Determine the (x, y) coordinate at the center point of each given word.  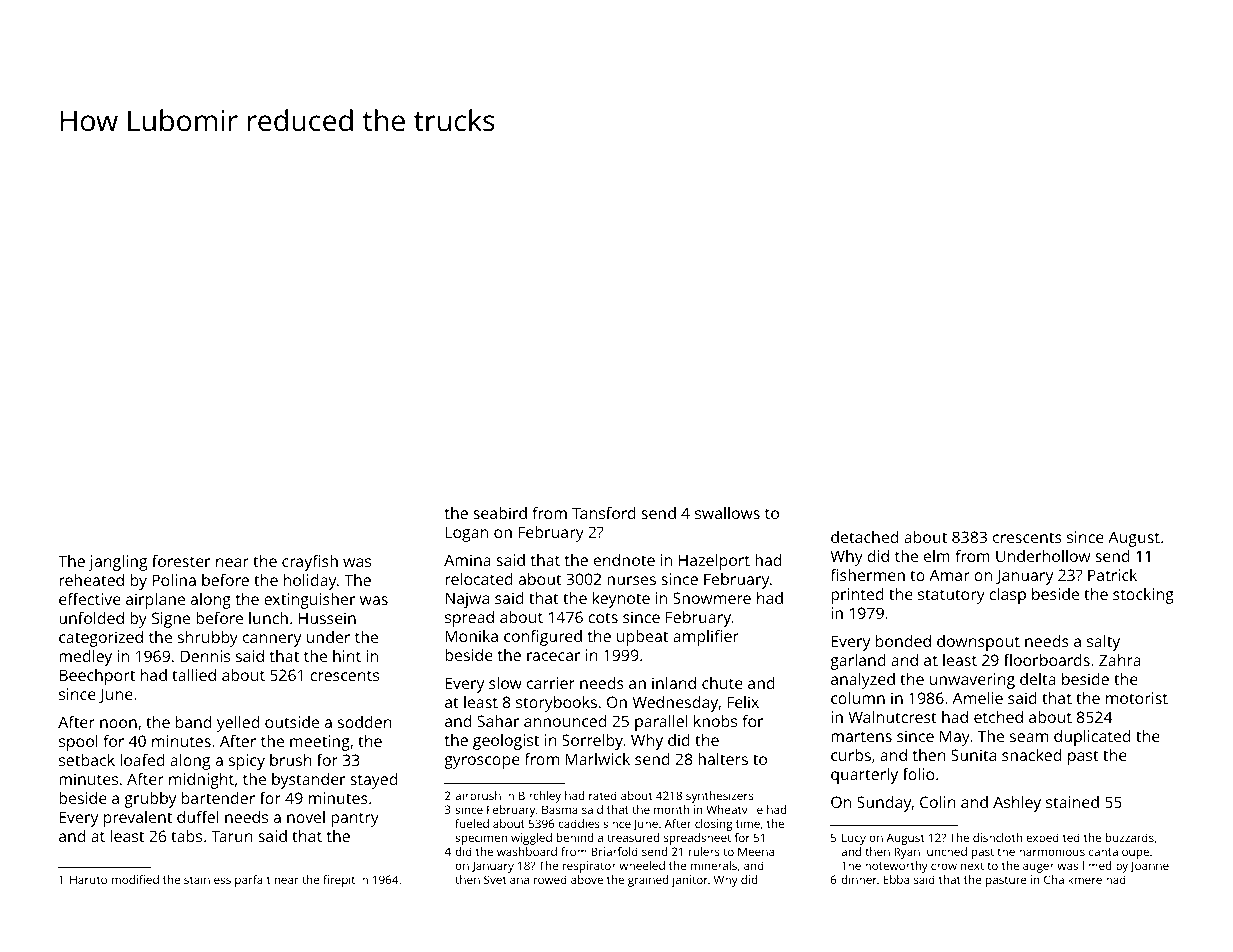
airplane (155, 601)
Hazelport (714, 562)
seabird (500, 513)
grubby (150, 800)
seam (1029, 737)
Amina (467, 560)
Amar (949, 575)
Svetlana (506, 879)
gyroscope (482, 762)
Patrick (1112, 575)
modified (135, 879)
